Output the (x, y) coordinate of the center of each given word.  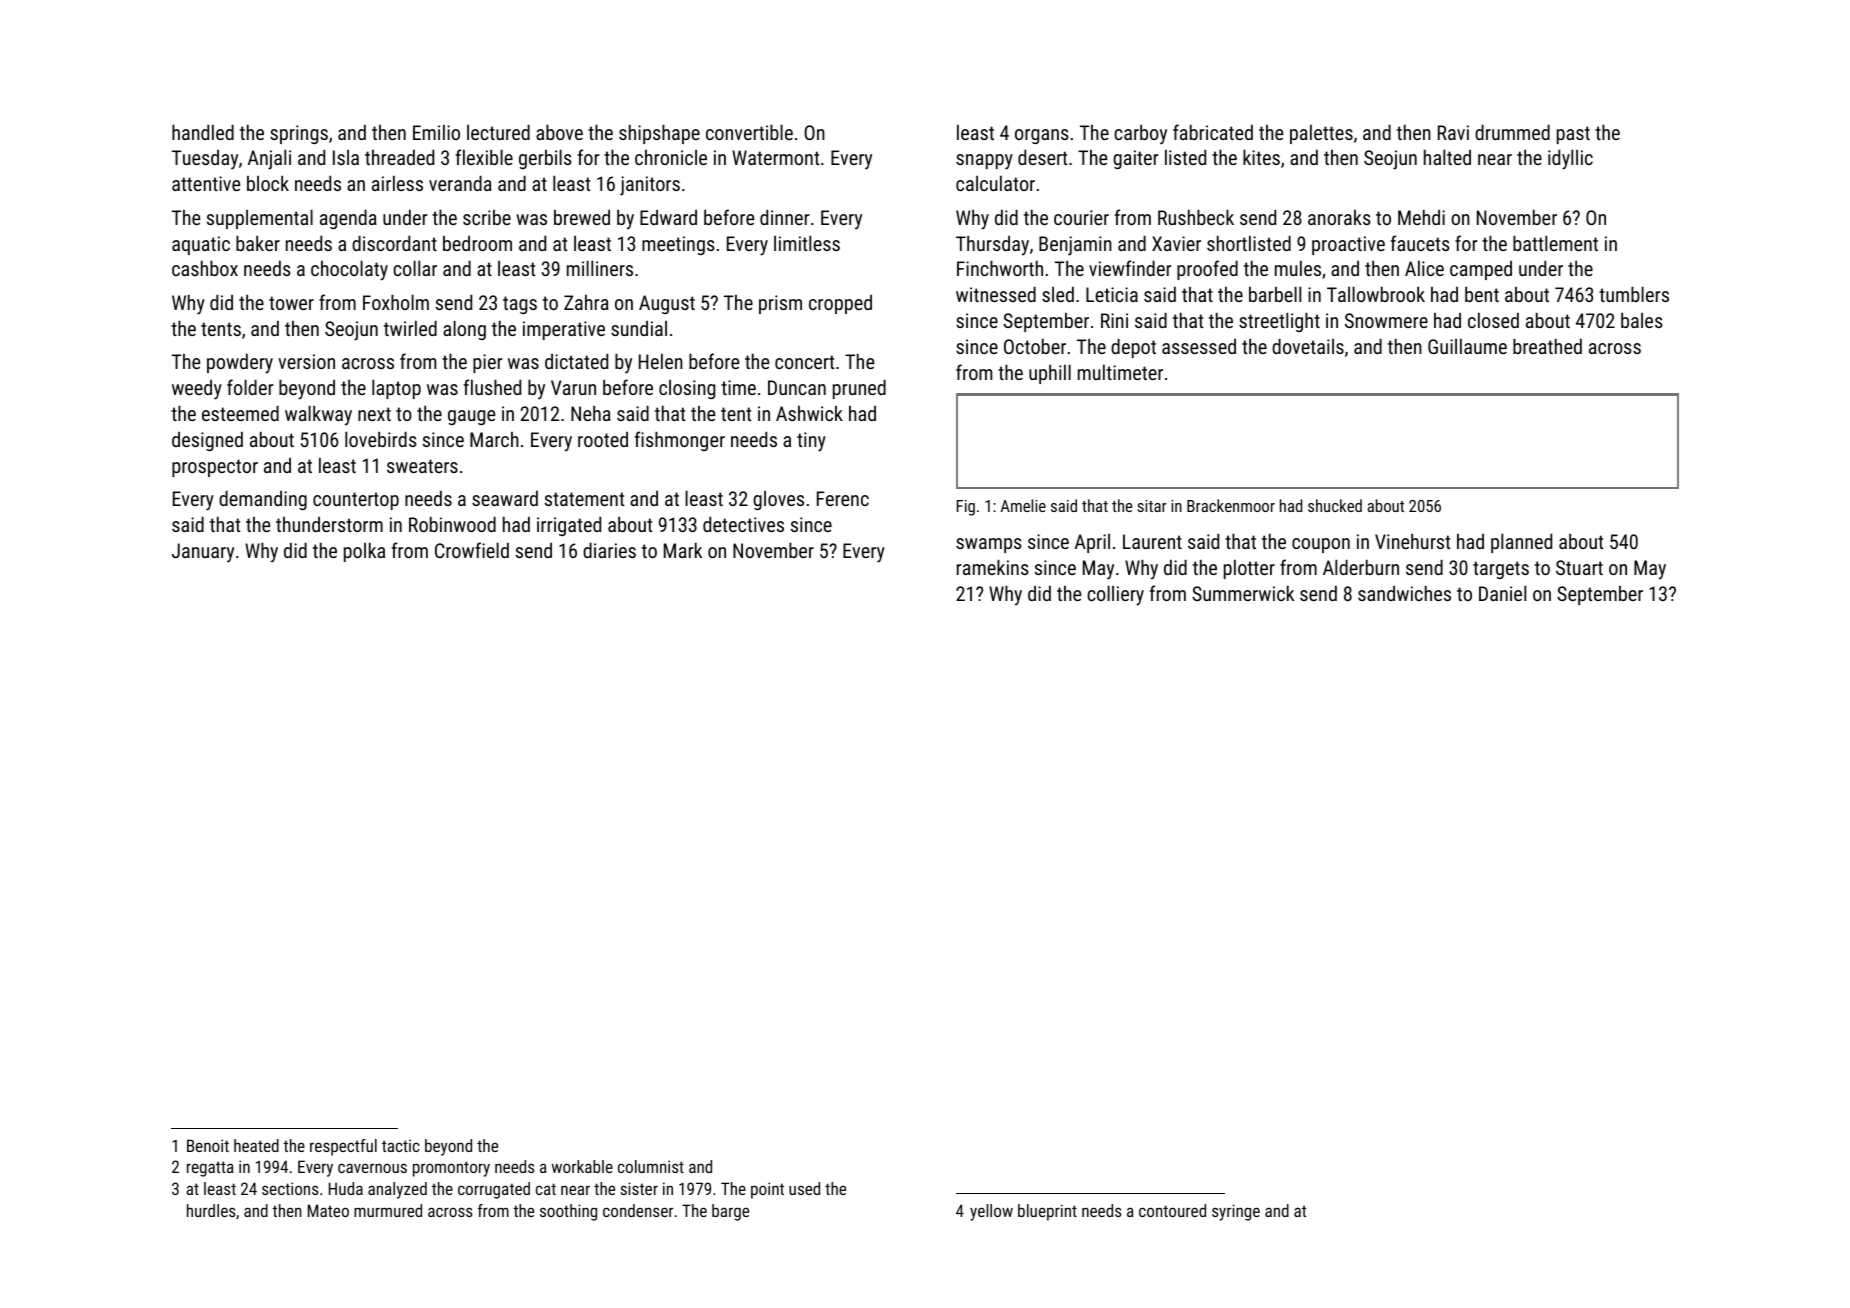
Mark (683, 550)
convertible (749, 132)
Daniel (1502, 593)
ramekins (993, 567)
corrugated (494, 1190)
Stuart (1579, 567)
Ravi (1453, 132)
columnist (651, 1166)
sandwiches (1404, 593)
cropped (840, 304)
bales (1642, 320)
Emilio (436, 132)
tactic (401, 1146)
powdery (240, 363)
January (203, 553)
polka (364, 552)
